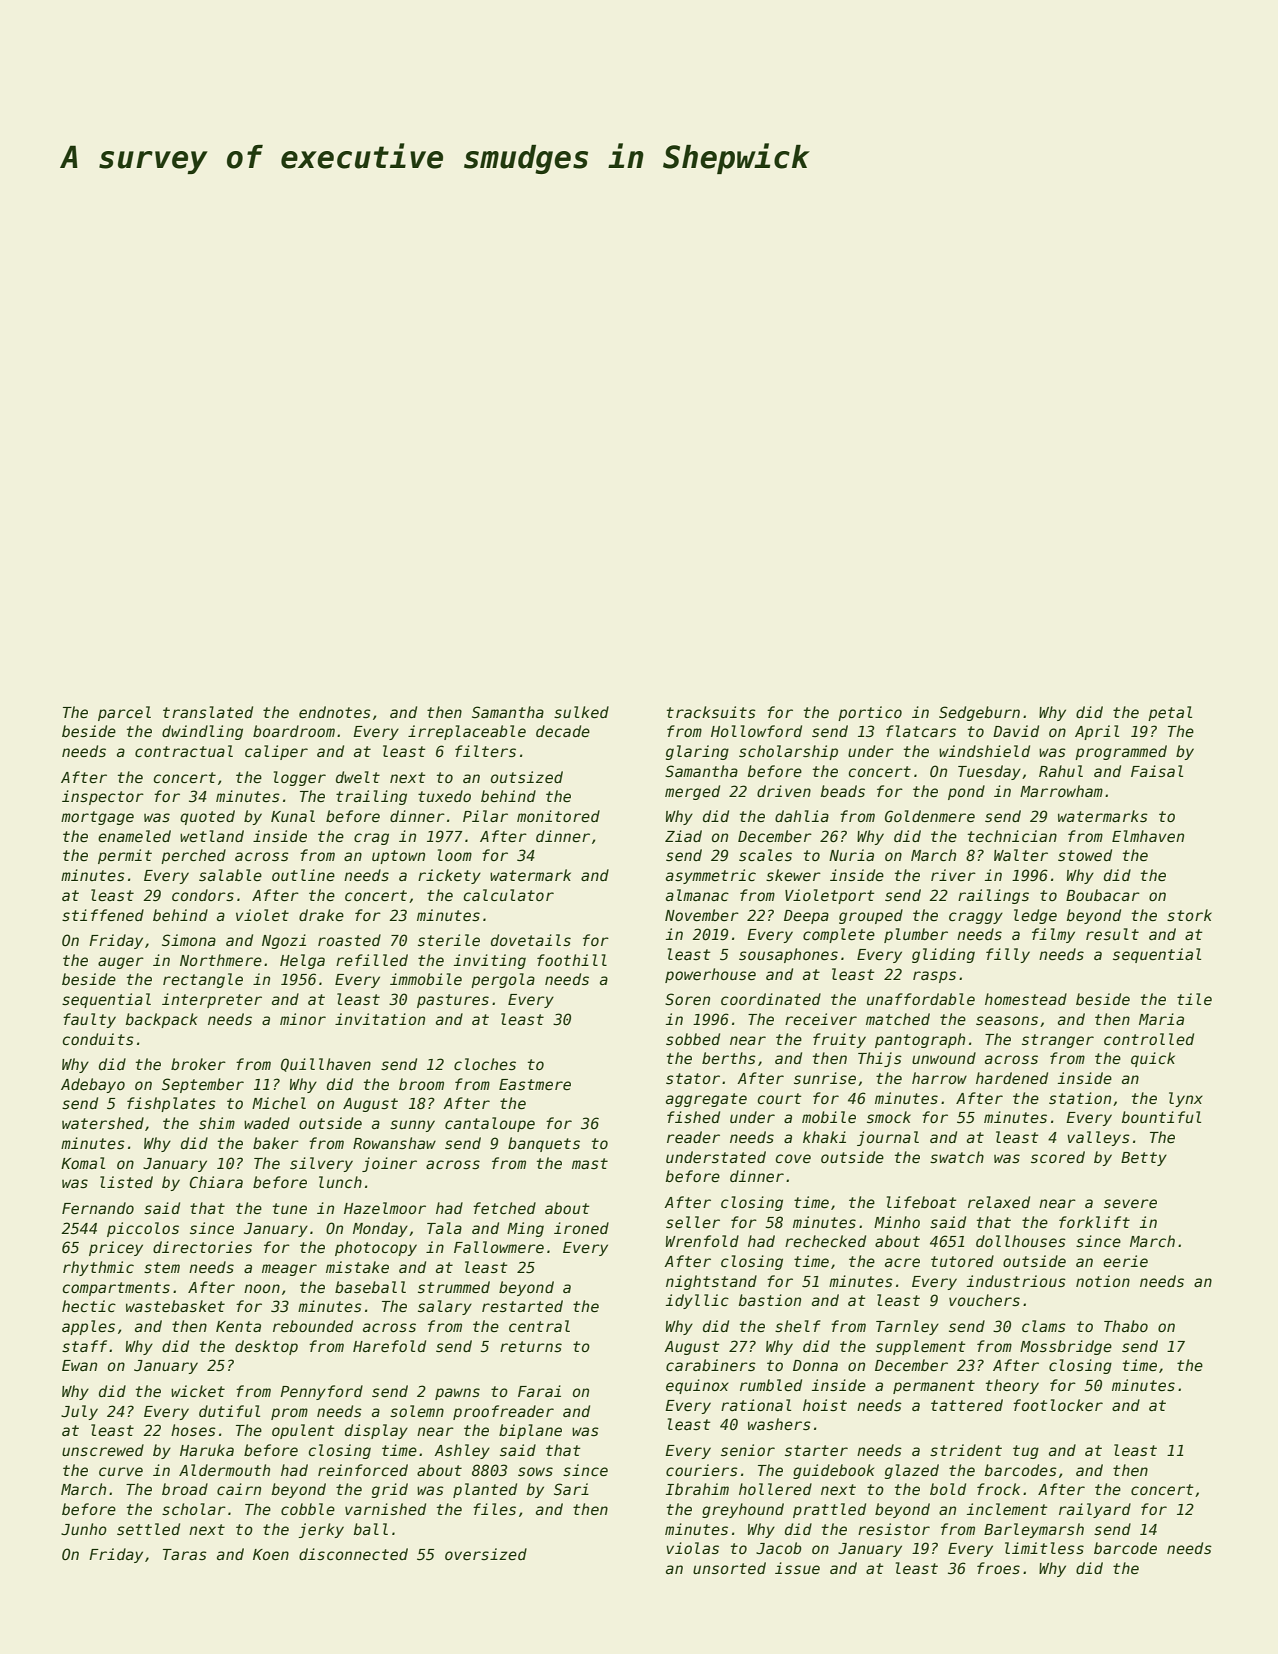  Describe the element at coordinates (271, 1554) in the screenshot. I see `Koen` at that location.
